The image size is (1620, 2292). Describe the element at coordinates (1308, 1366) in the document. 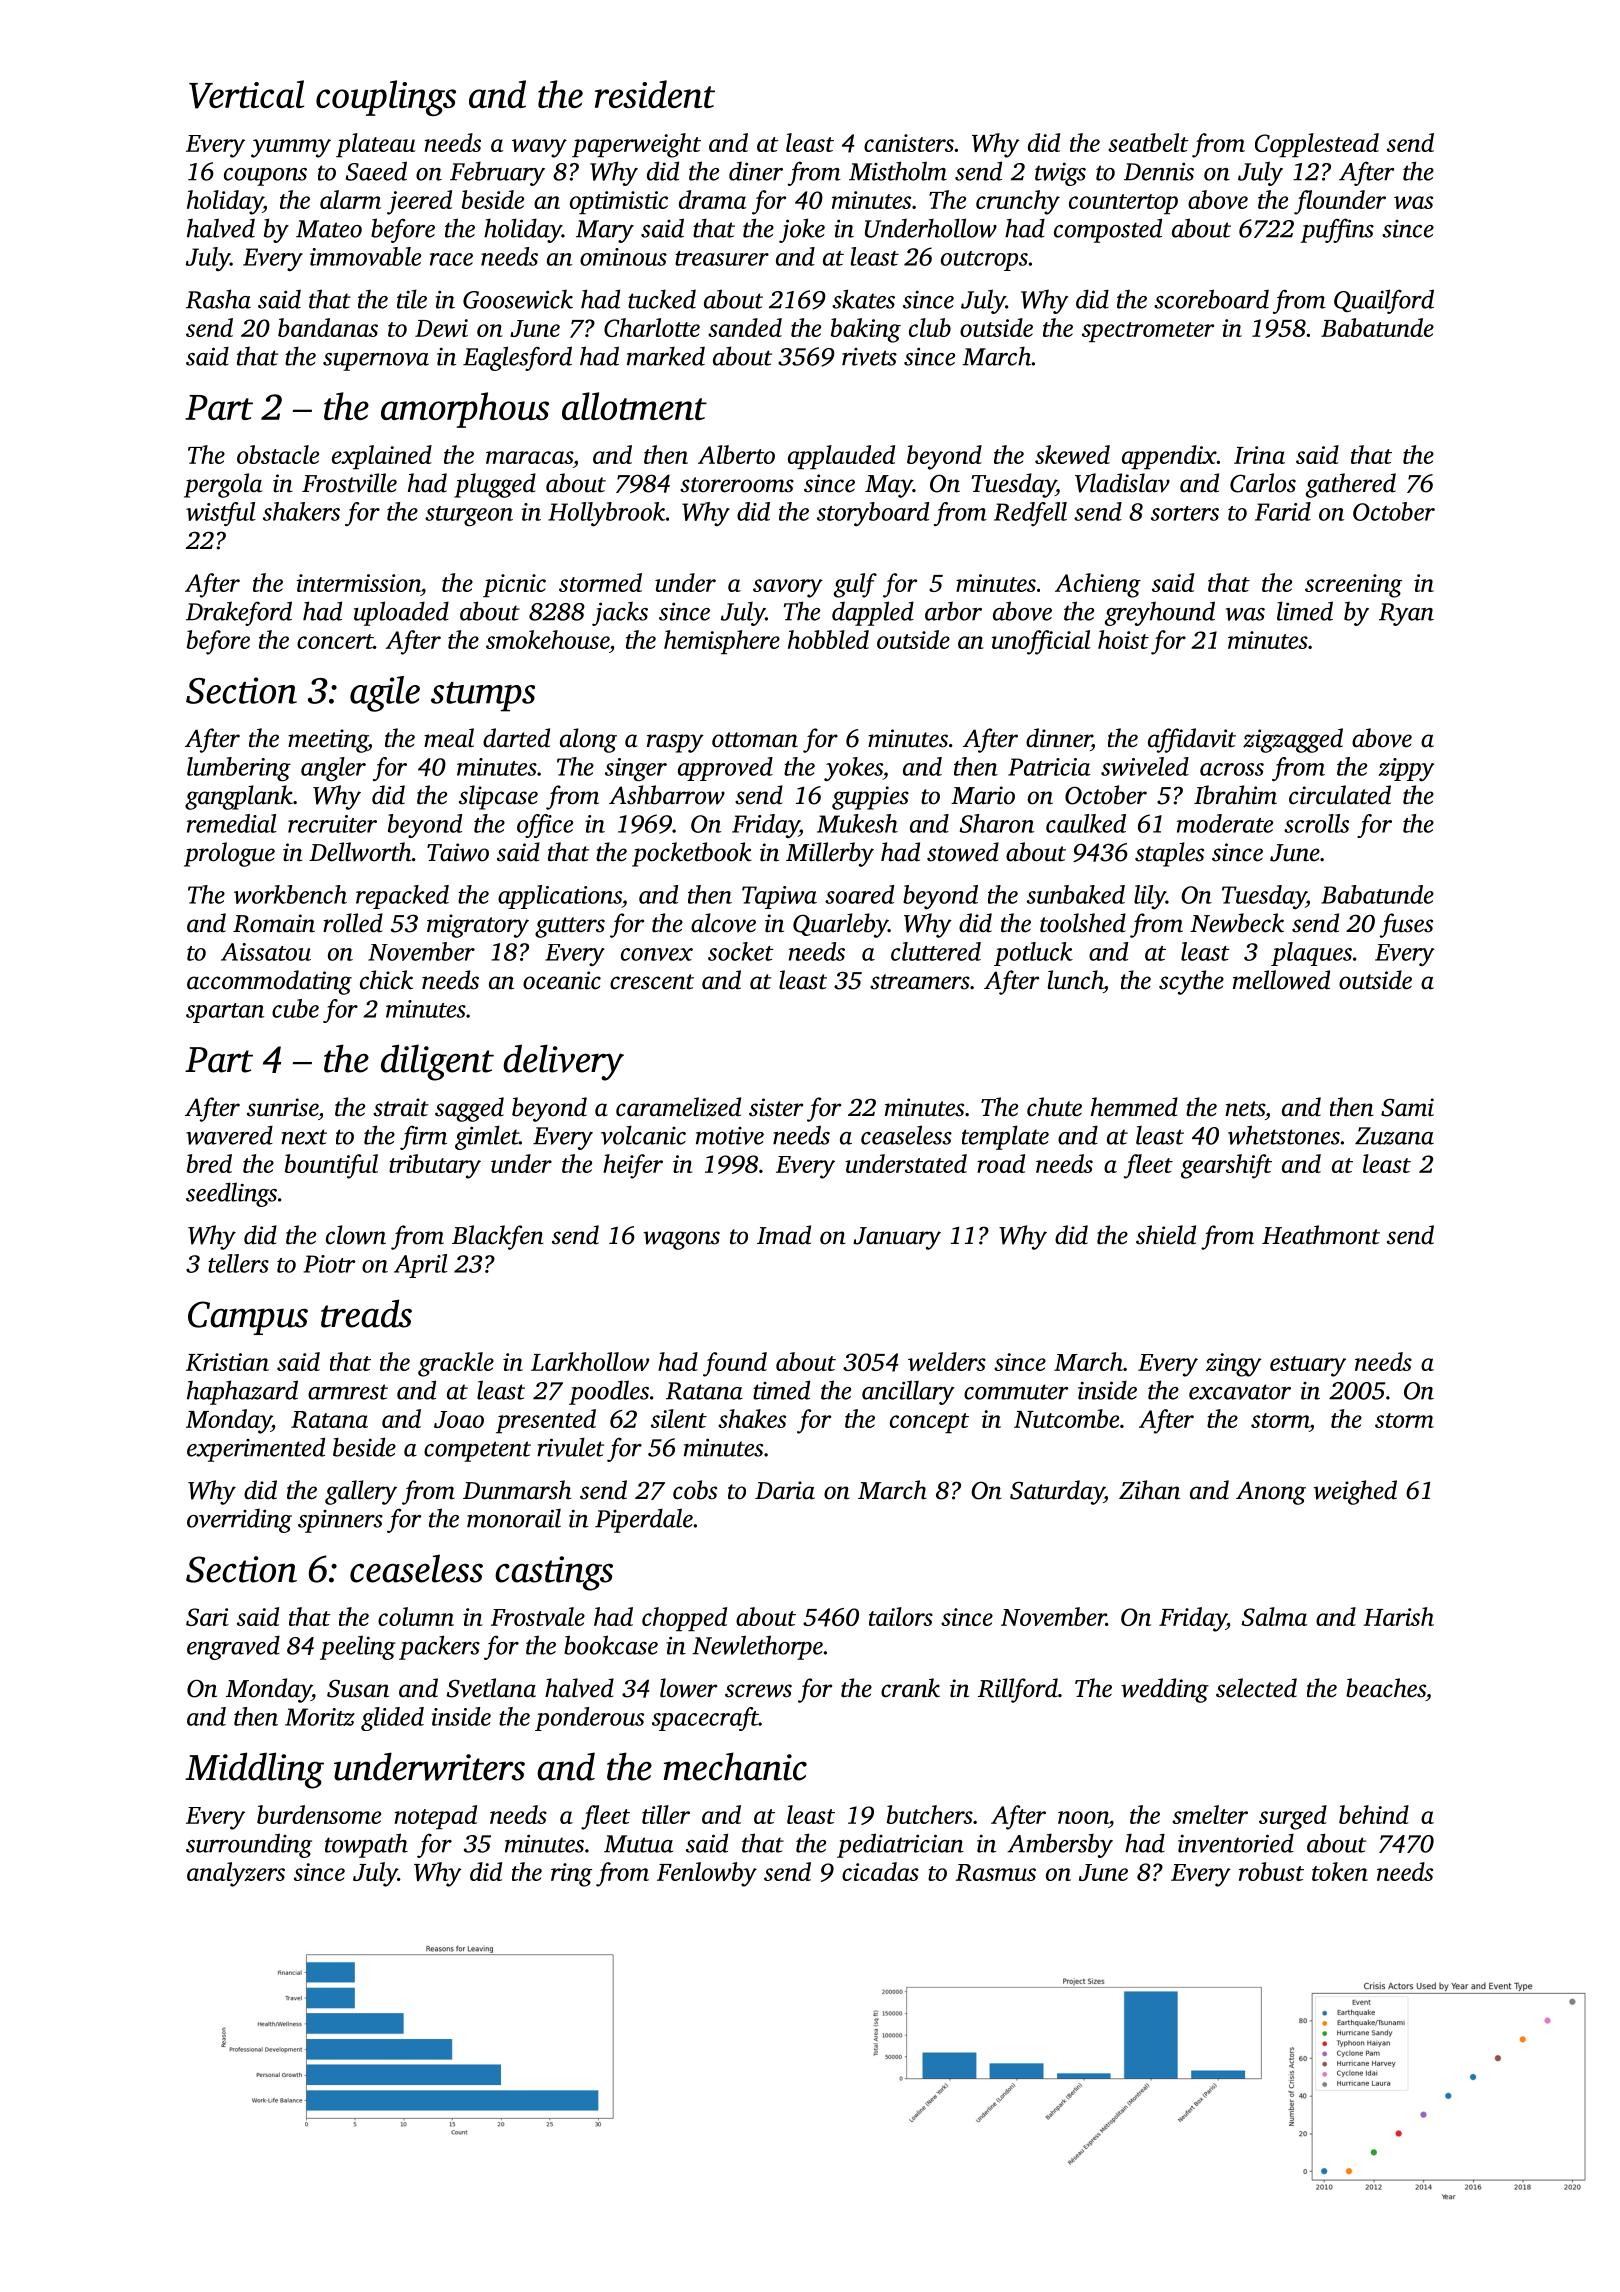

I see `estuary` at that location.
